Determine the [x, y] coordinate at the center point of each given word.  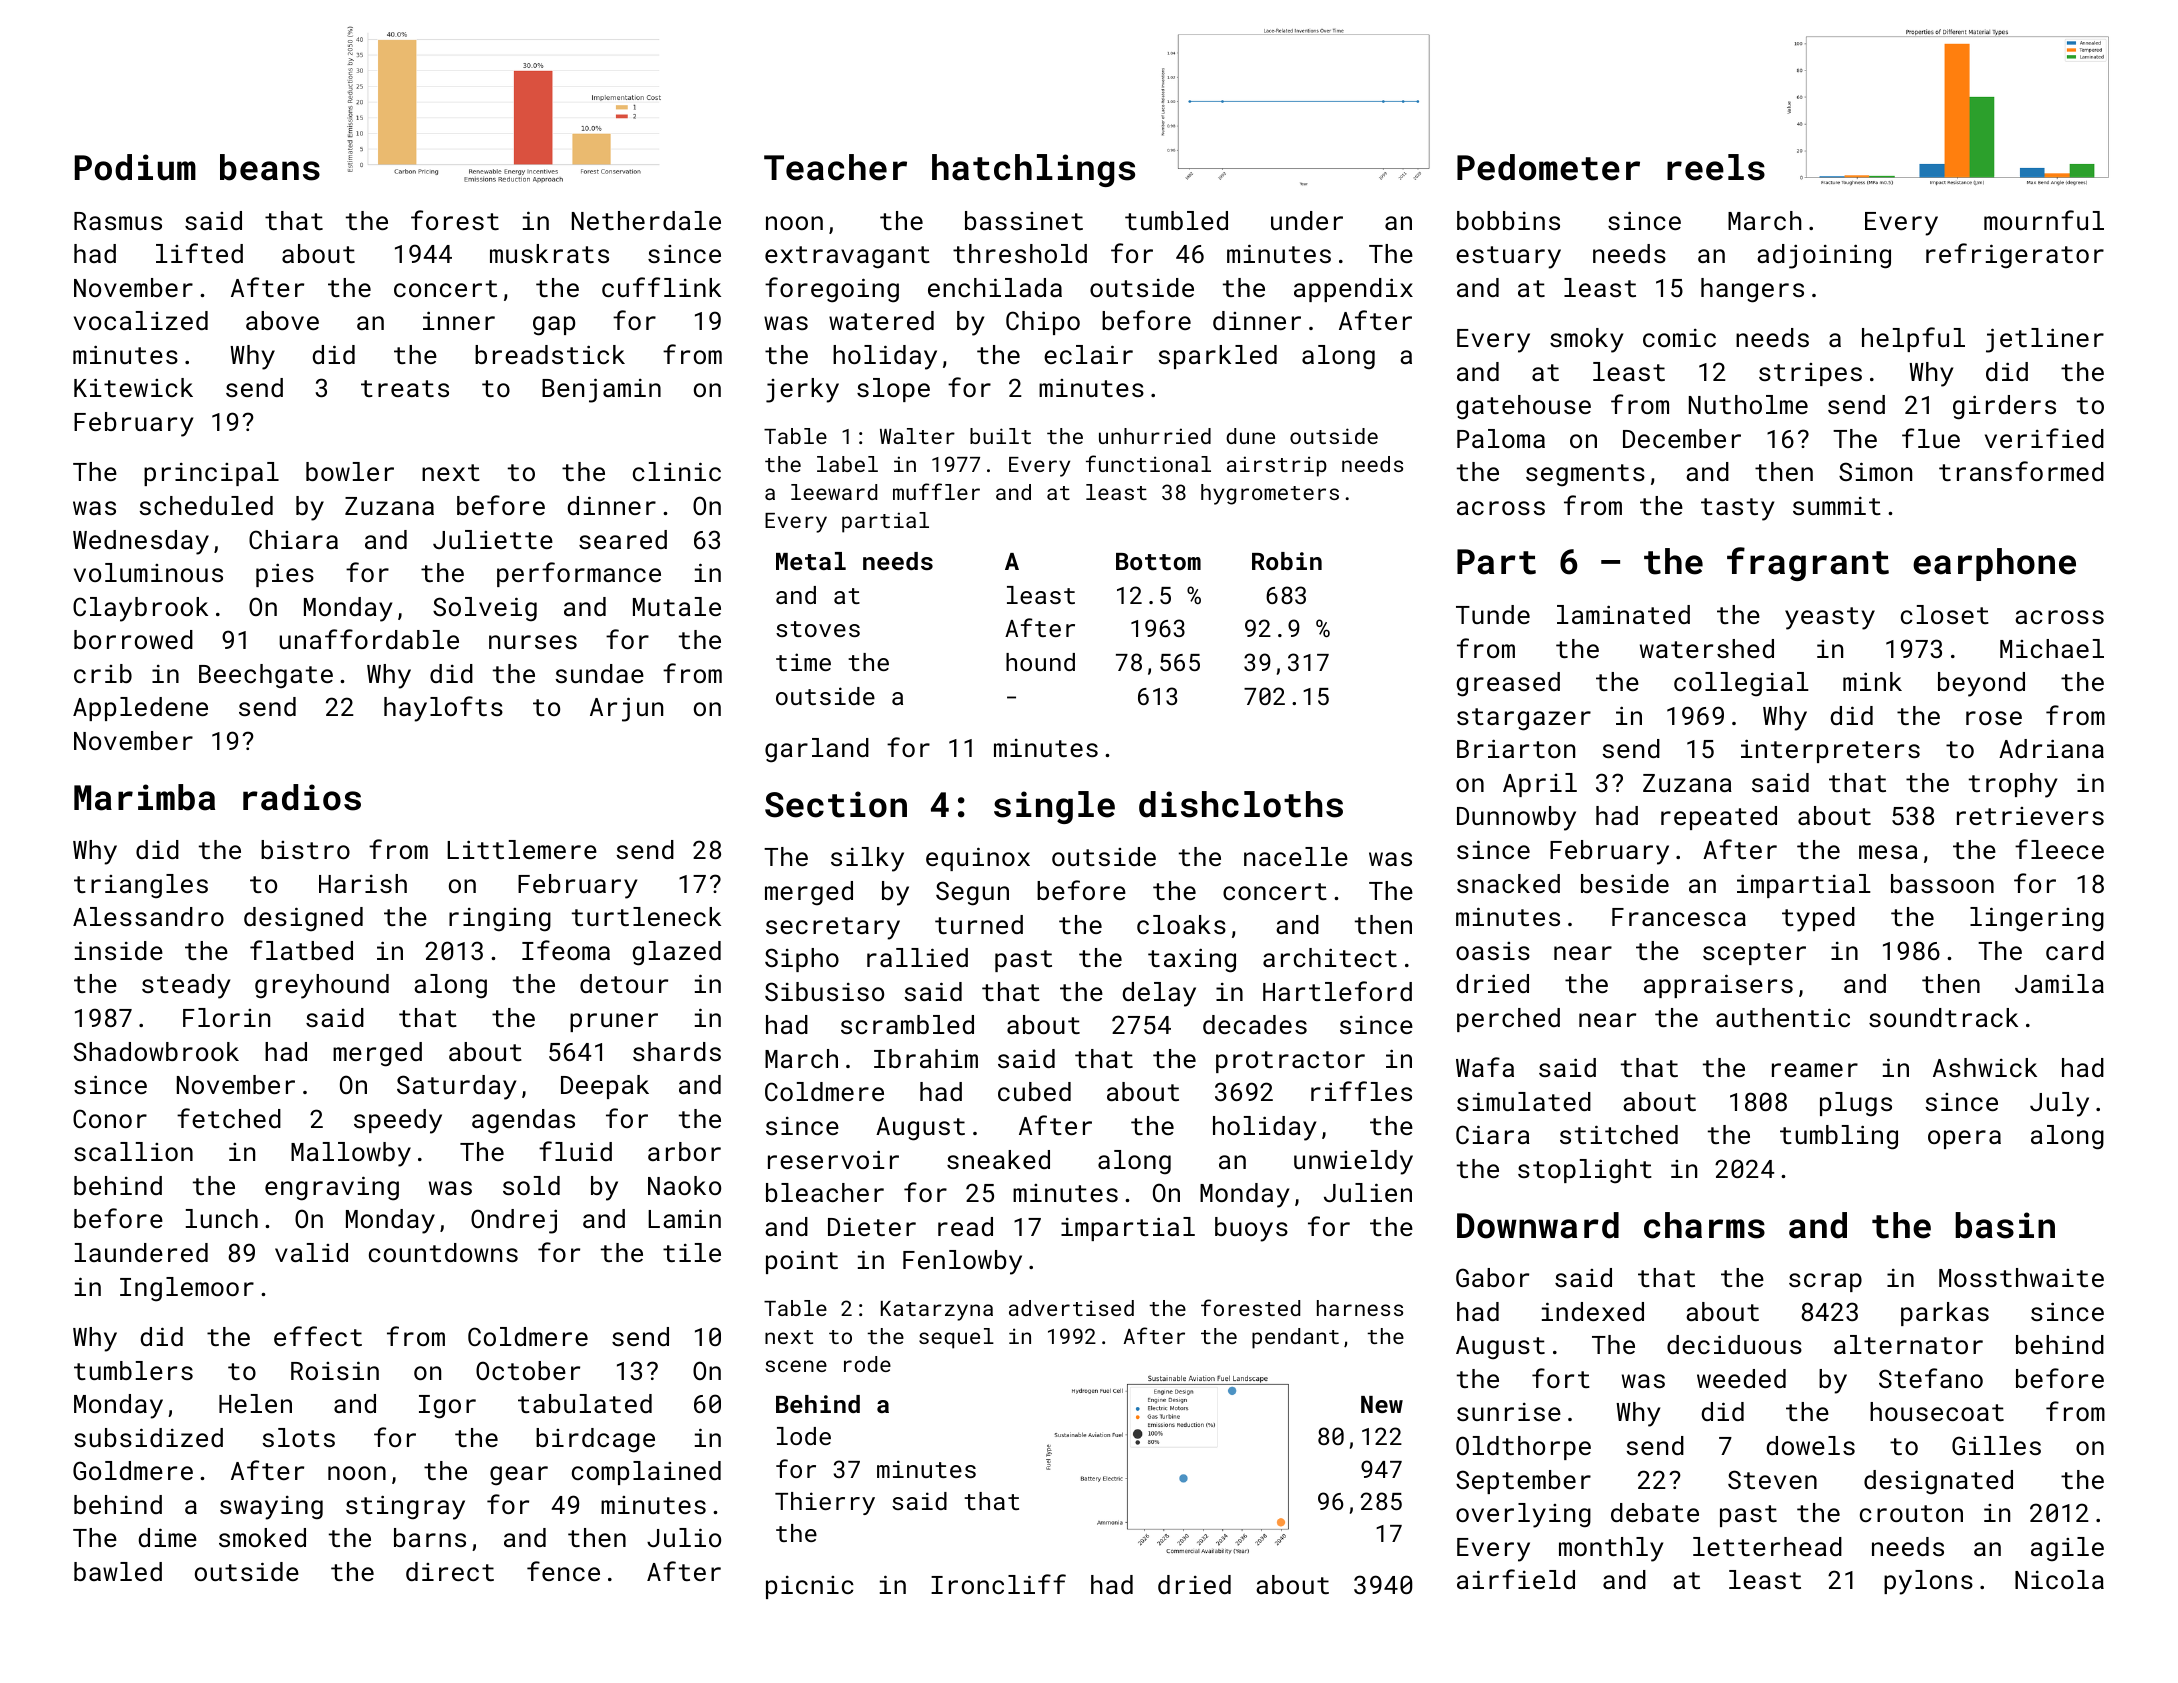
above [282, 320]
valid [311, 1252]
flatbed [301, 950]
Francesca [1679, 917]
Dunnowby [1516, 818]
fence [563, 1571]
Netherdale [646, 220]
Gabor [1492, 1277]
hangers [1752, 290]
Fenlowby [962, 1262]
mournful [2044, 220]
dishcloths [1241, 804]
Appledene [140, 709]
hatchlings [1033, 170]
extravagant [847, 257]
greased [1508, 684]
